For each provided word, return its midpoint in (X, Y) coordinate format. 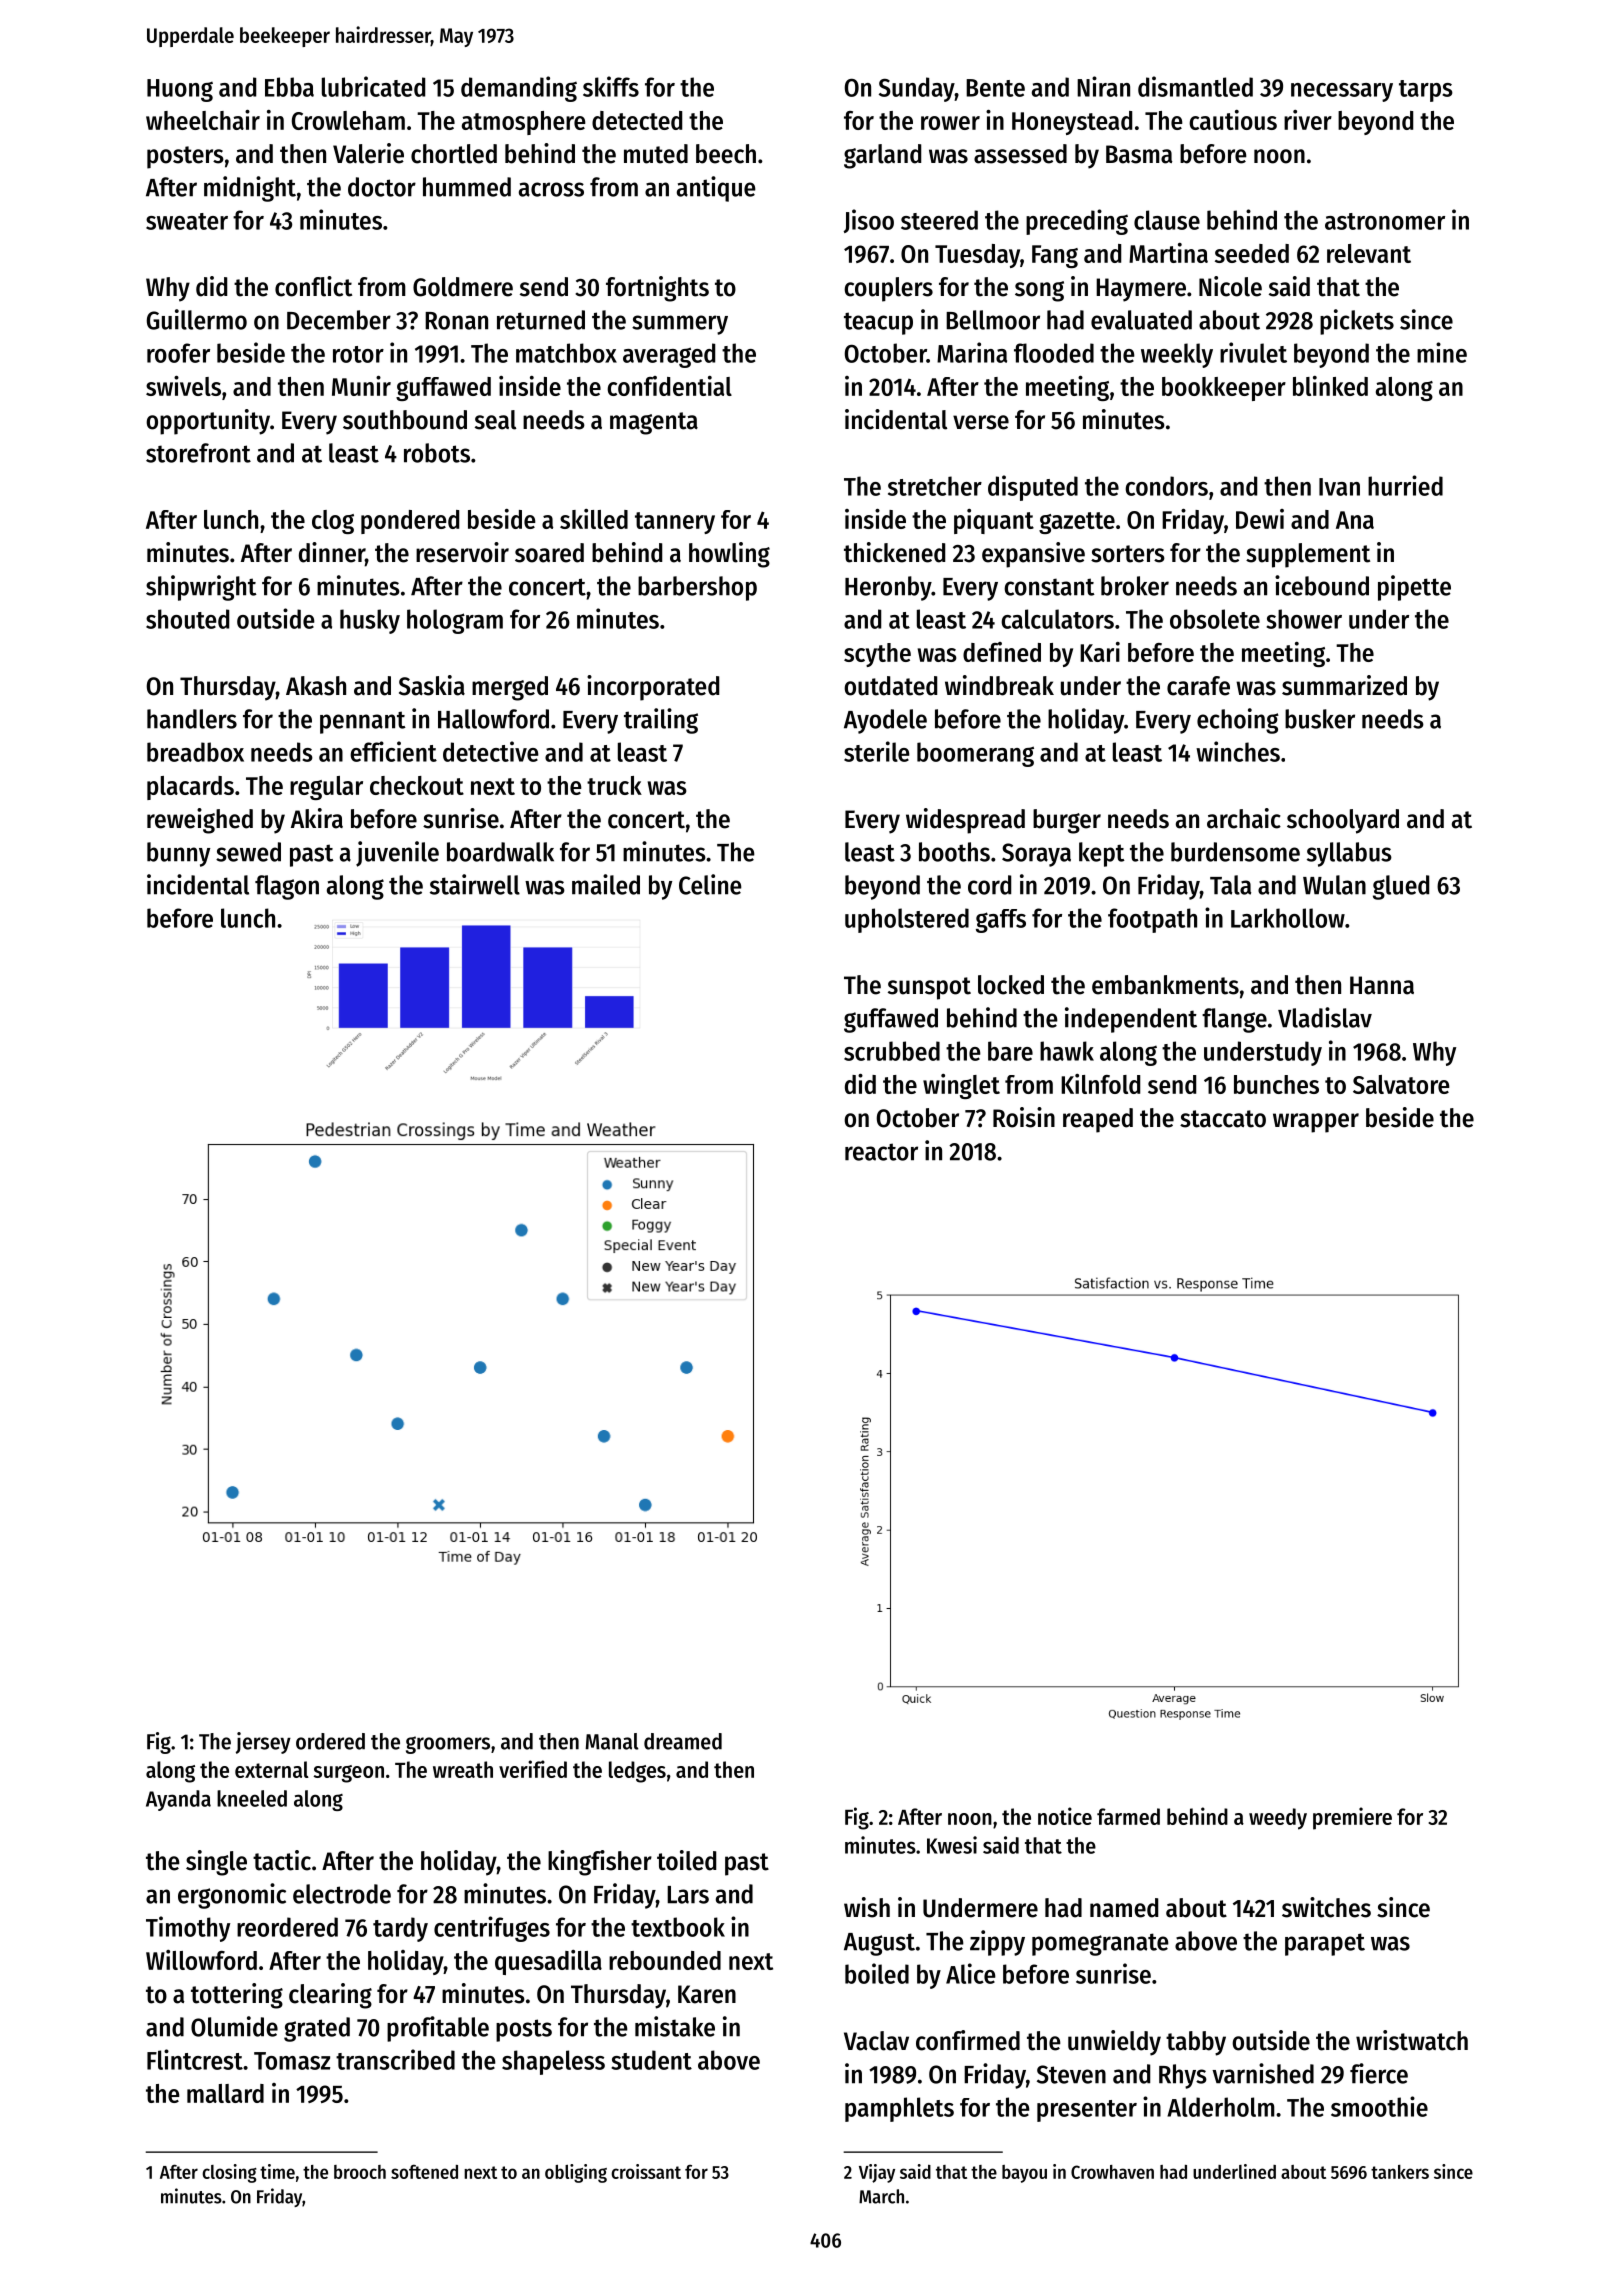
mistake (675, 2026)
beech (726, 154)
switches (1326, 1907)
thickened (894, 552)
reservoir (462, 552)
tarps (1426, 91)
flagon (287, 887)
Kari (1100, 652)
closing (229, 2173)
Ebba (289, 87)
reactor (881, 1152)
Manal (612, 1741)
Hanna (1382, 985)
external (272, 1769)
